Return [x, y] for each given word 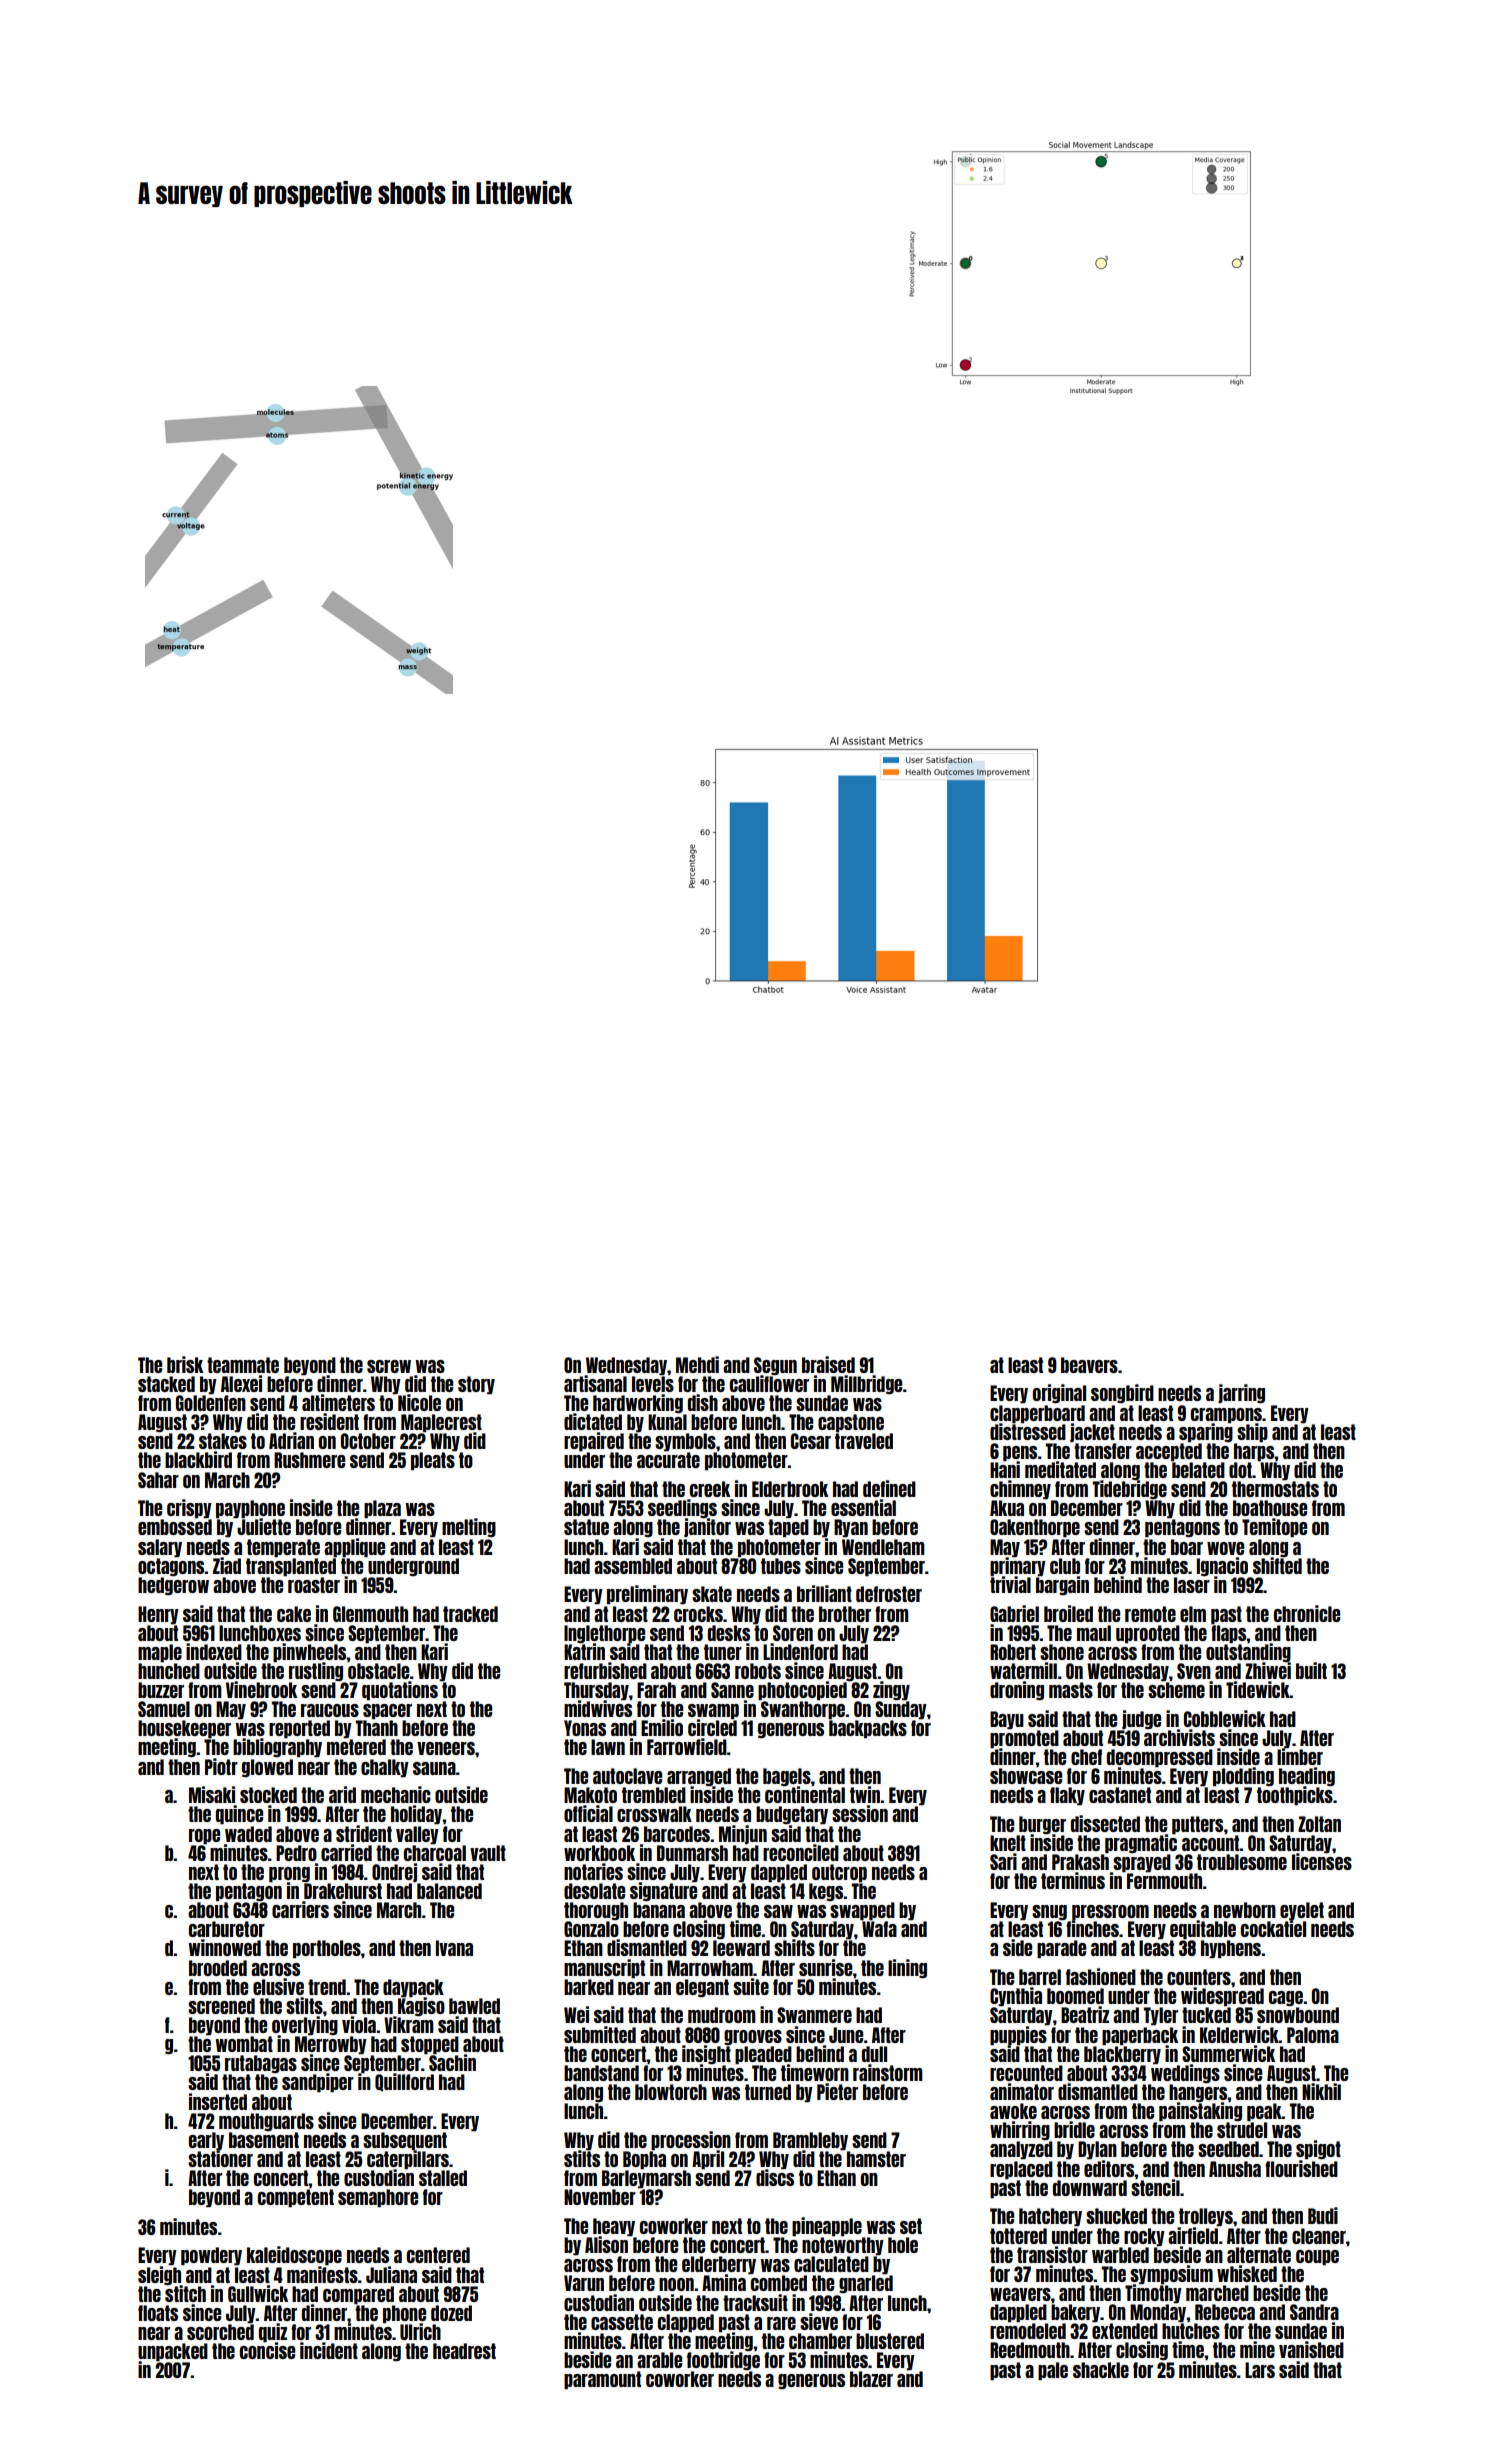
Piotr [221, 1766]
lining [907, 1968]
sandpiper [318, 2083]
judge [1141, 1719]
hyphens [1231, 1949]
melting [469, 1527]
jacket [1092, 1432]
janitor [707, 1528]
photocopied [802, 1691]
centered [438, 2255]
